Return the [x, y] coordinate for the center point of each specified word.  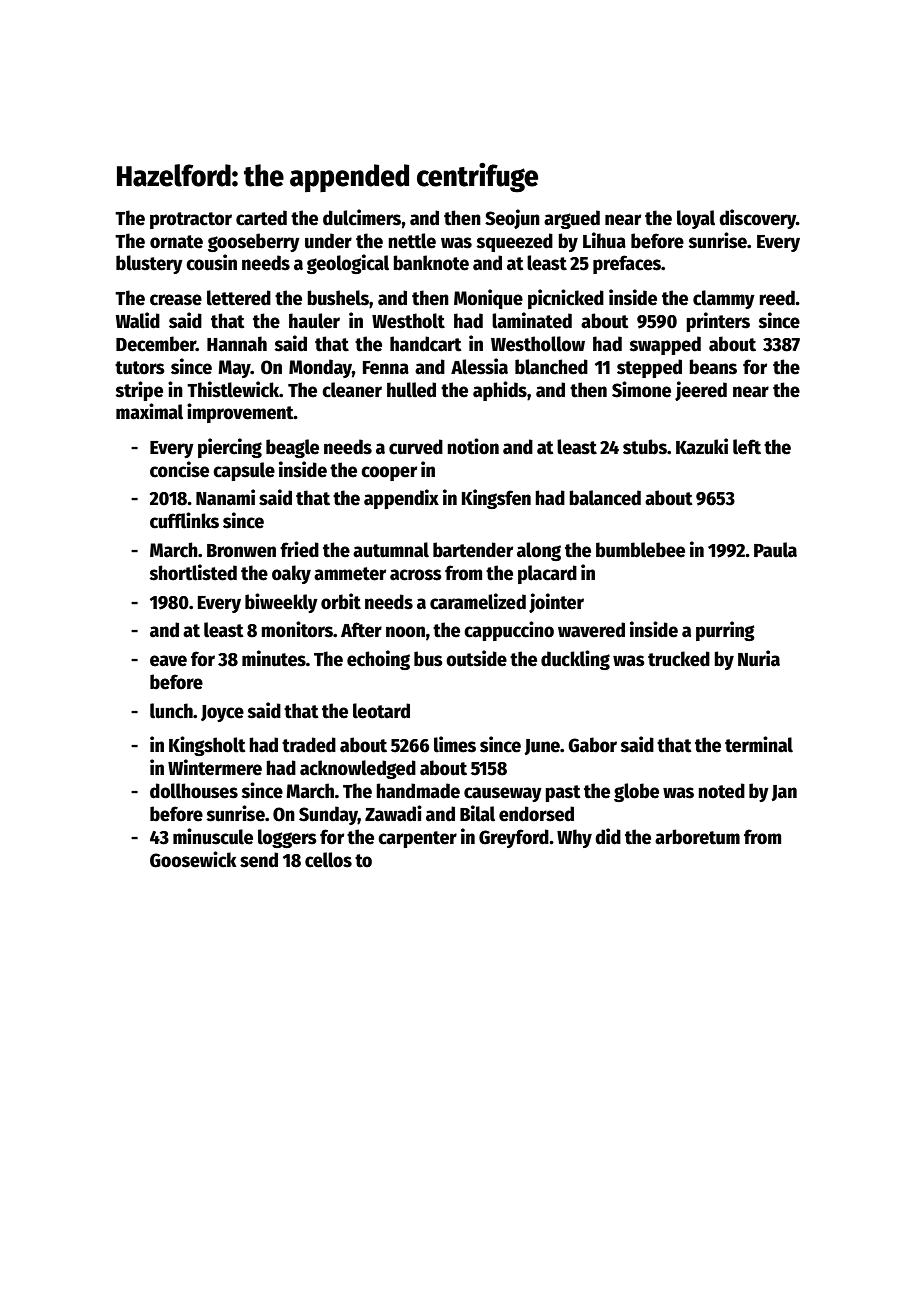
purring [725, 631]
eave [168, 661]
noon [405, 632]
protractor [191, 220]
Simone [641, 389]
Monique [488, 299]
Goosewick [193, 859]
